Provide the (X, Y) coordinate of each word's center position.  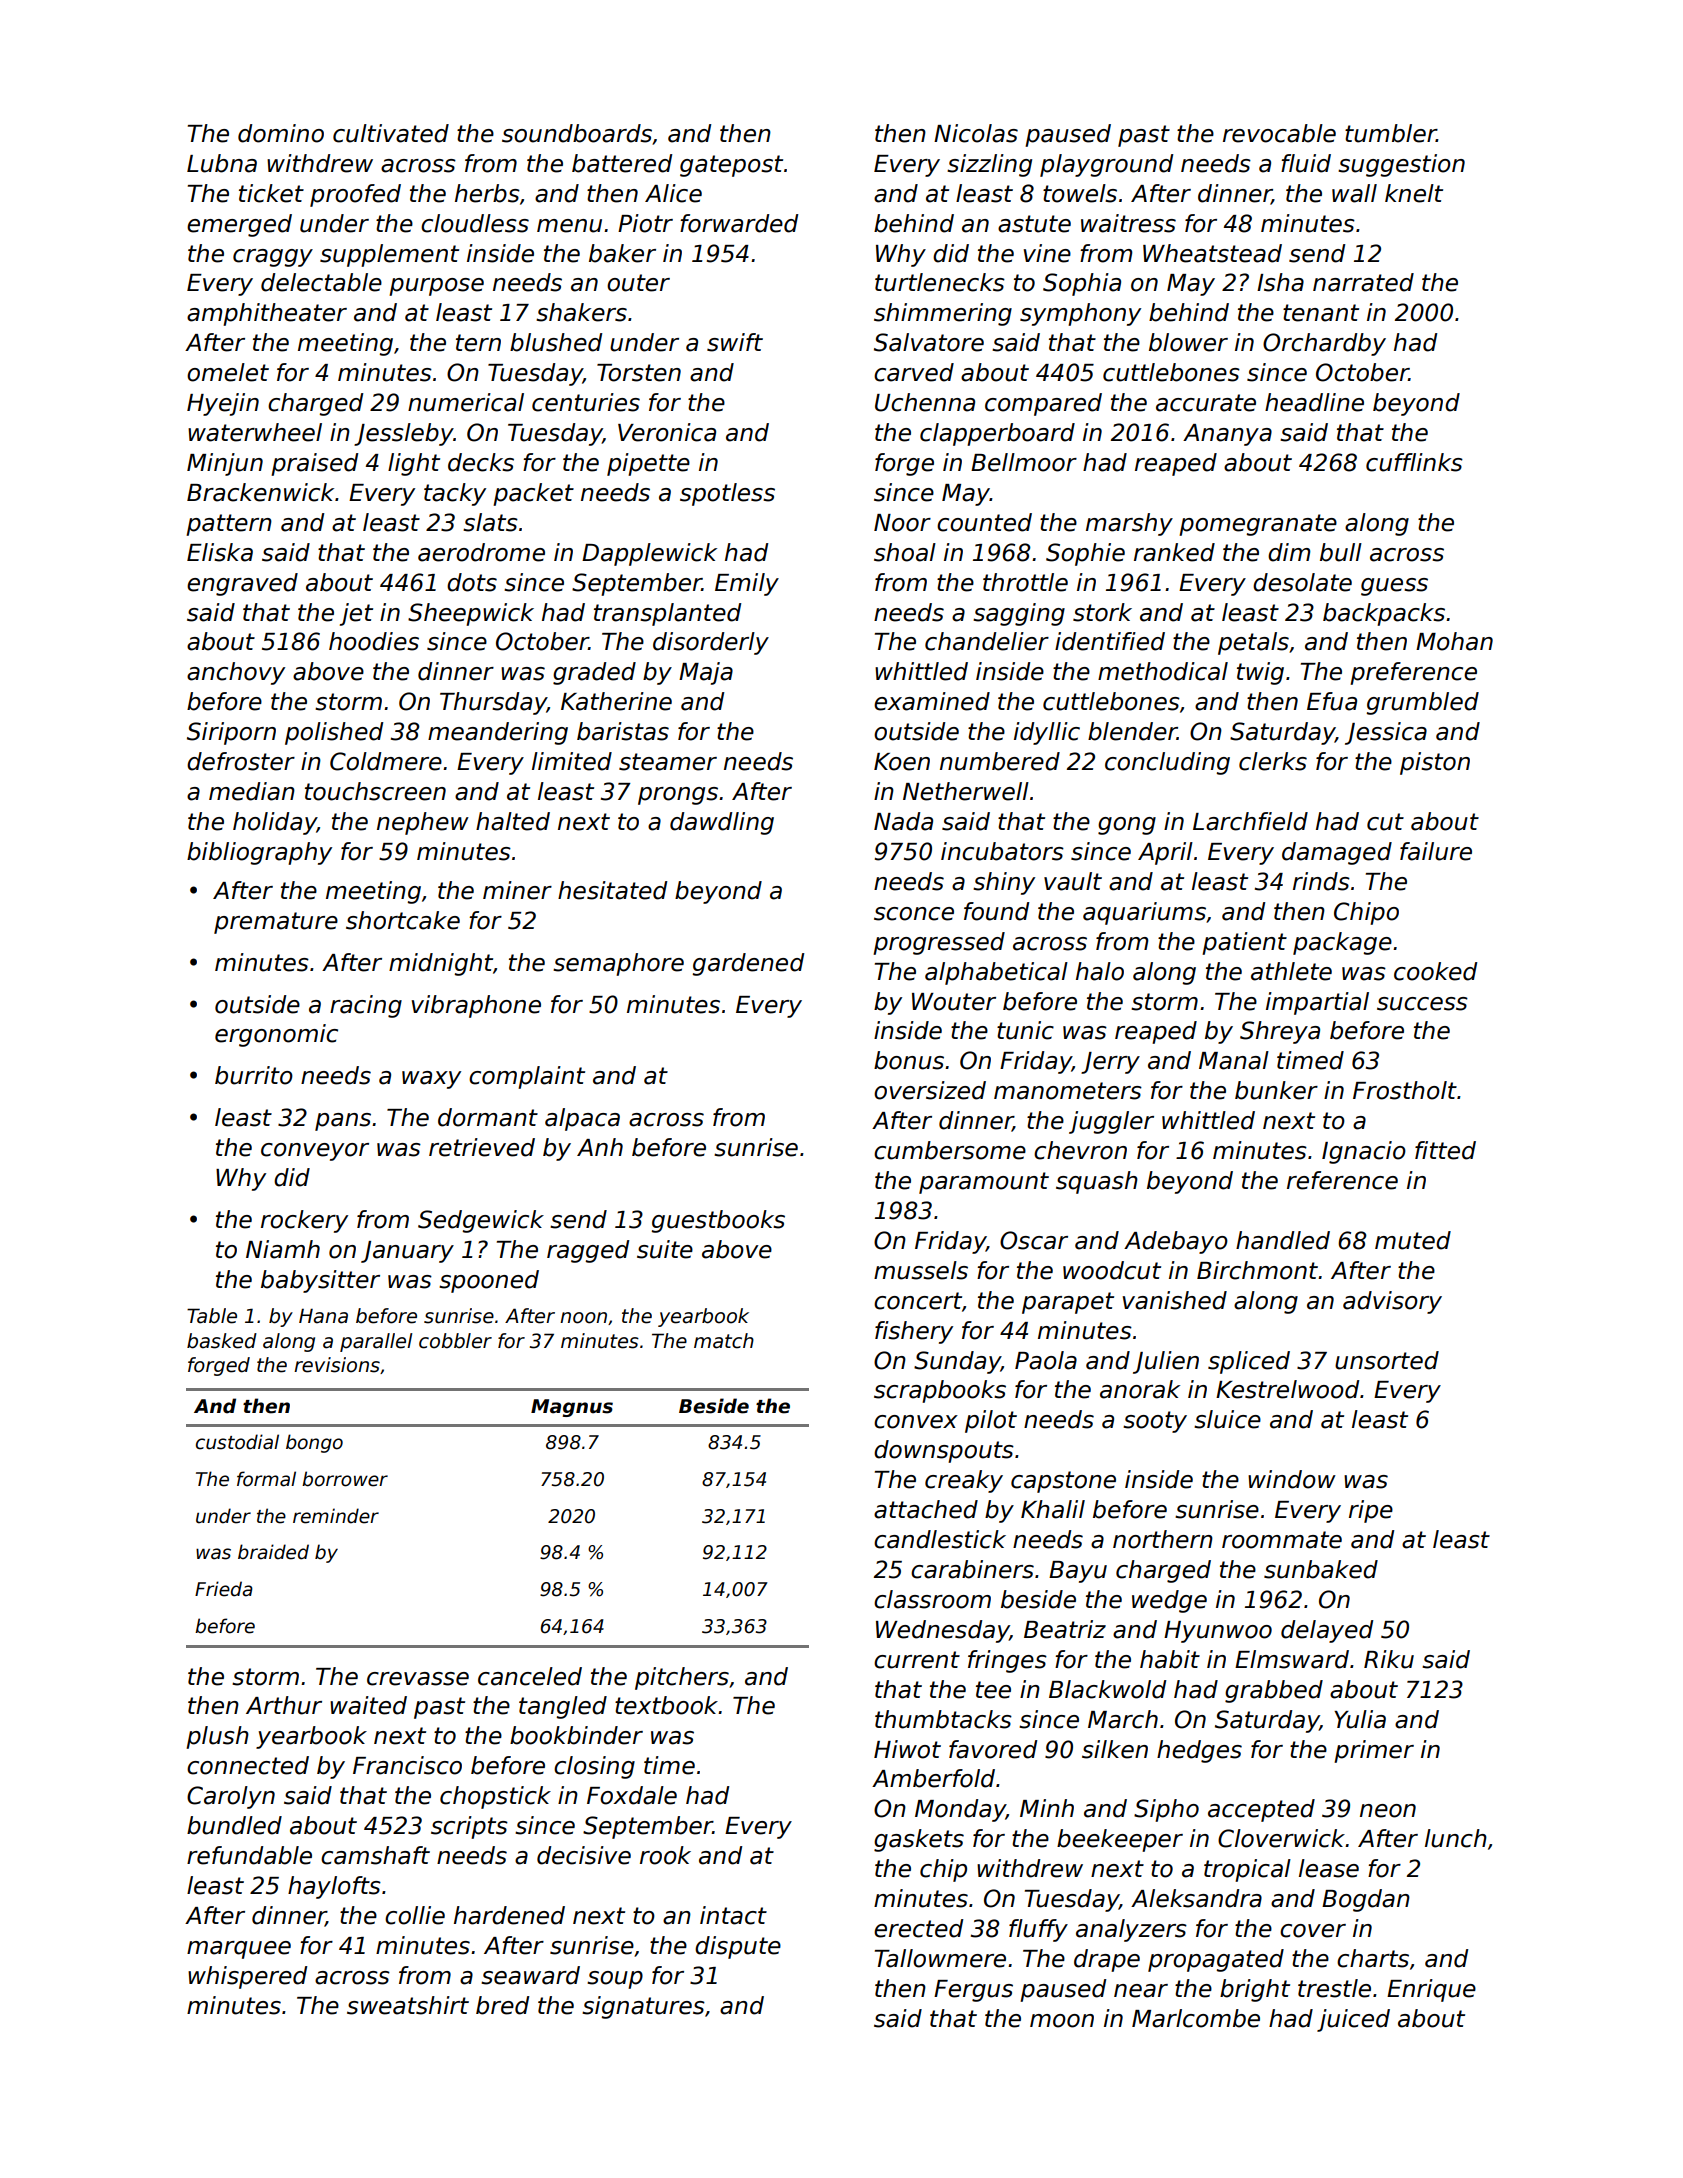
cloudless (475, 223)
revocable (1279, 133)
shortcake (403, 920)
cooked (1435, 971)
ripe (1371, 1511)
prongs (678, 796)
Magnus (572, 1408)
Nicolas (976, 133)
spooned (489, 1281)
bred (502, 2005)
